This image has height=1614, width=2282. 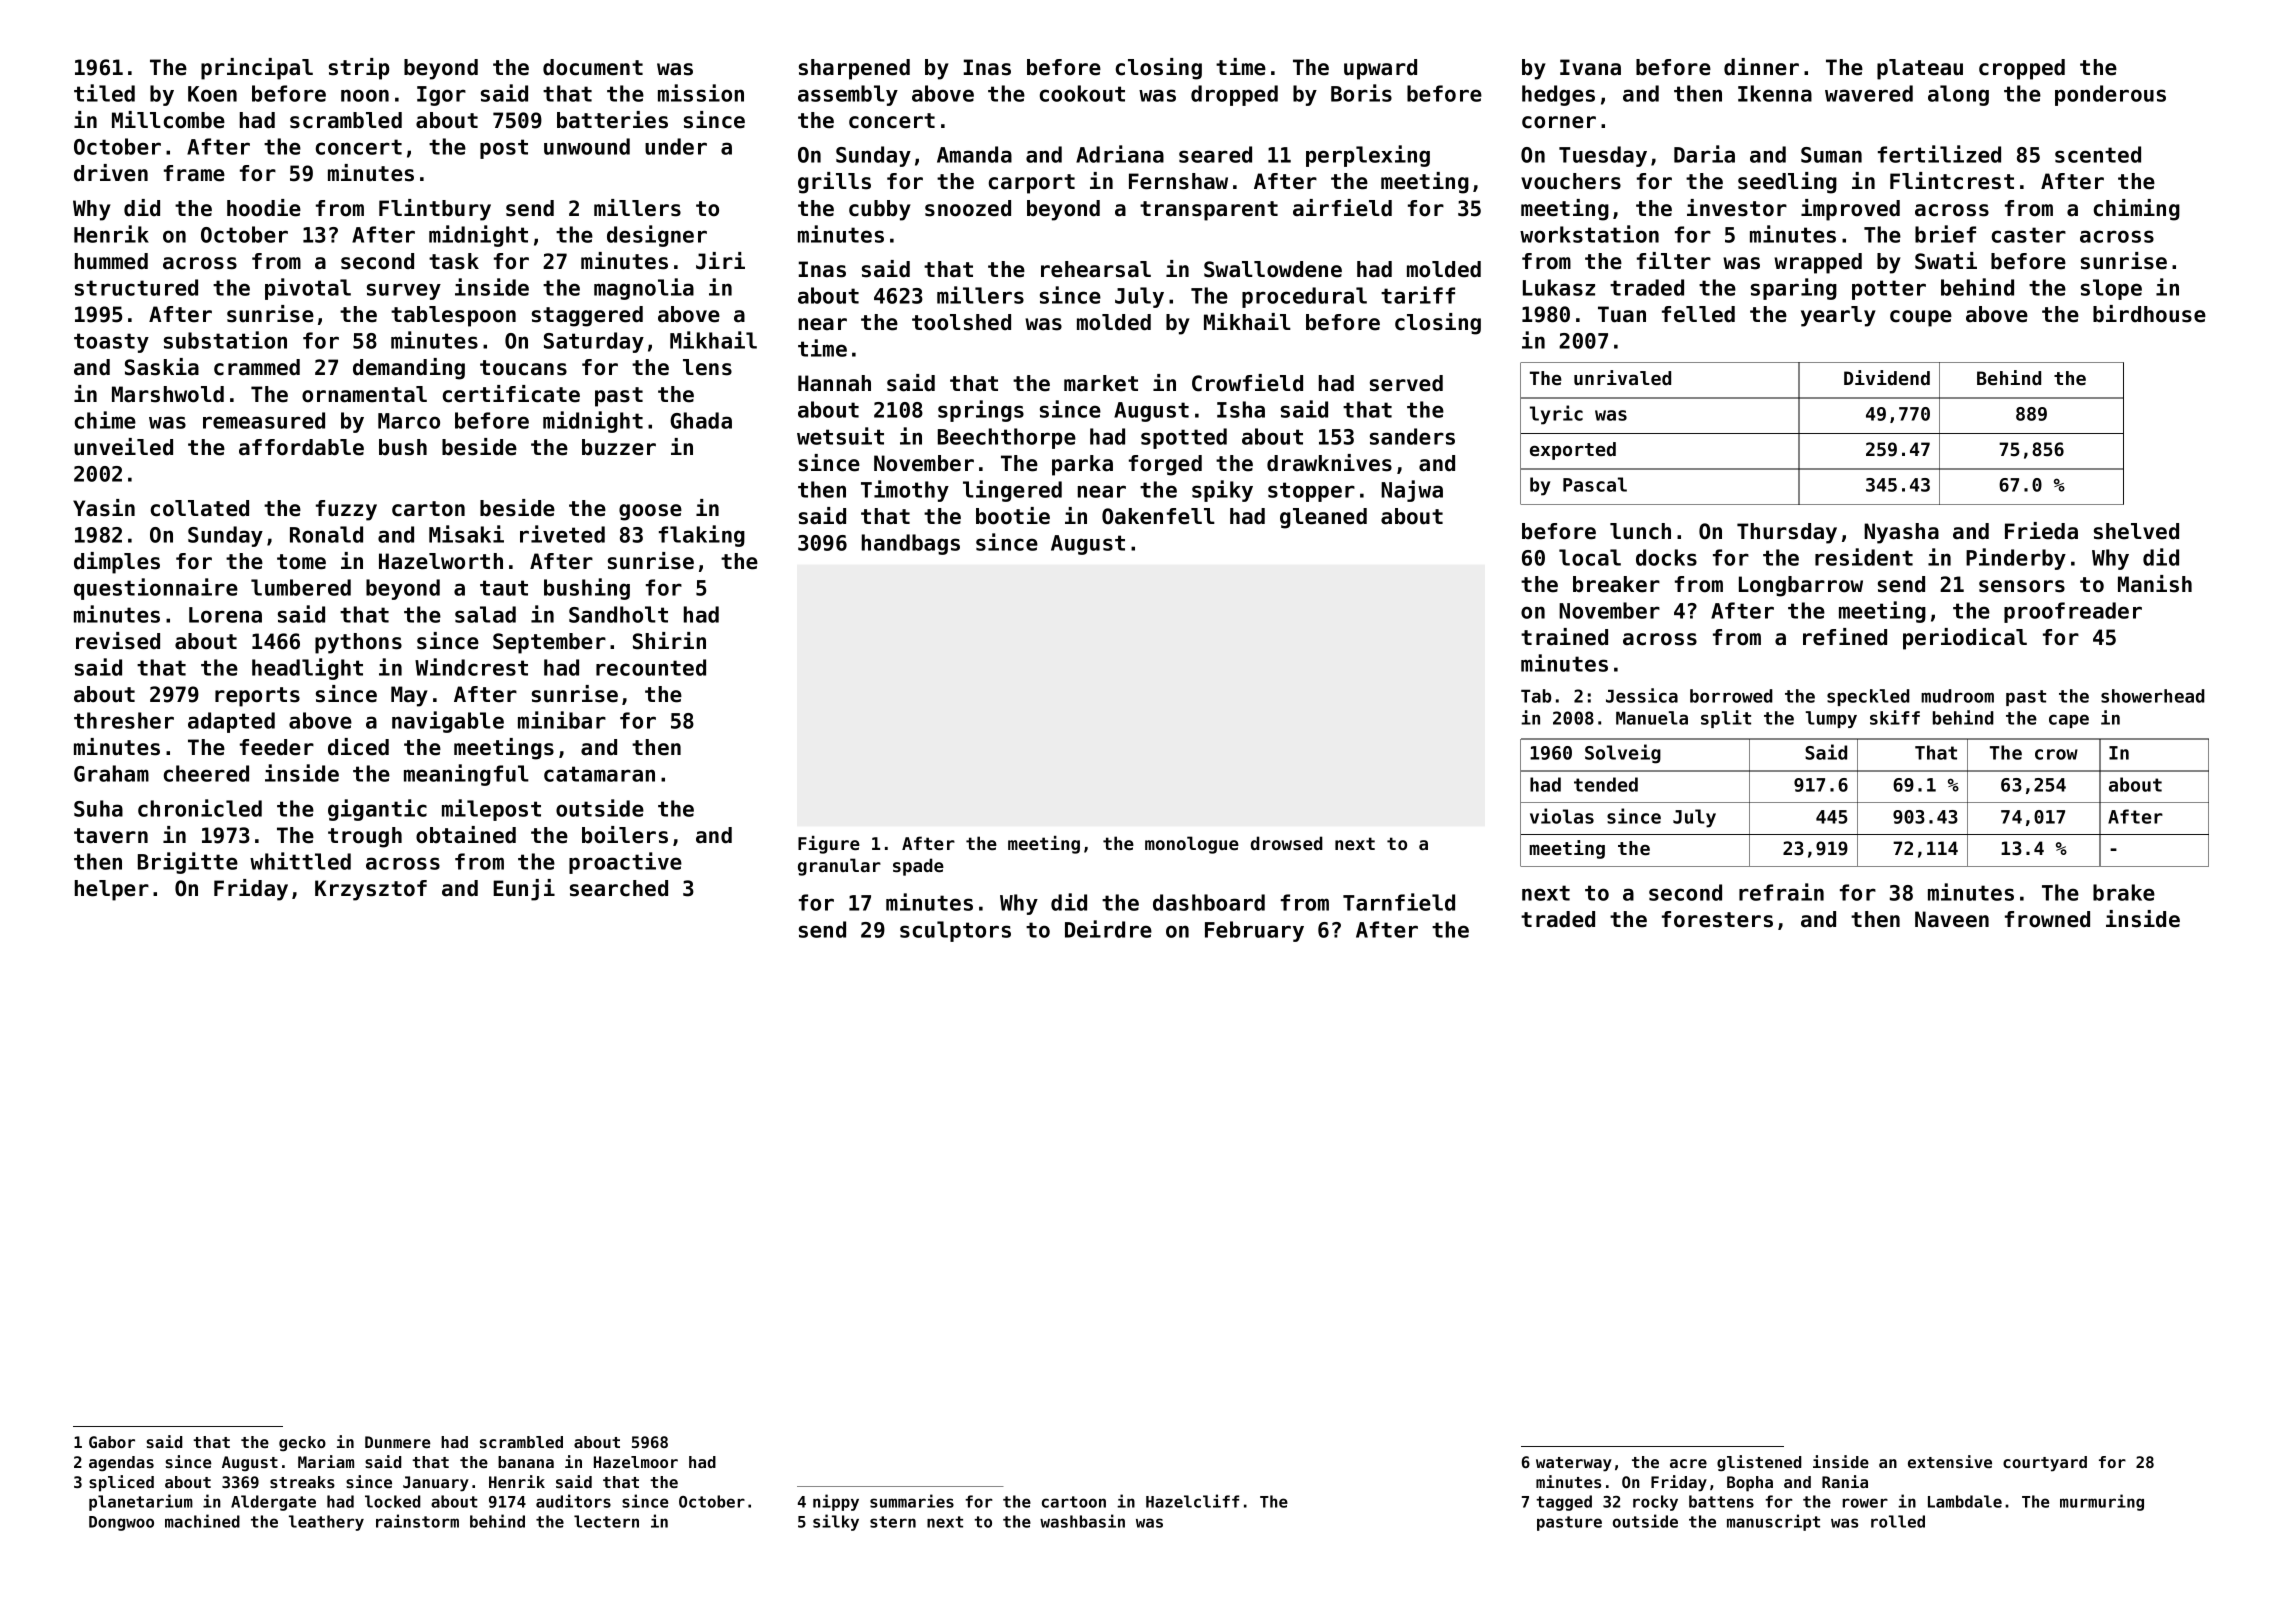 I want to click on brake, so click(x=2124, y=892).
